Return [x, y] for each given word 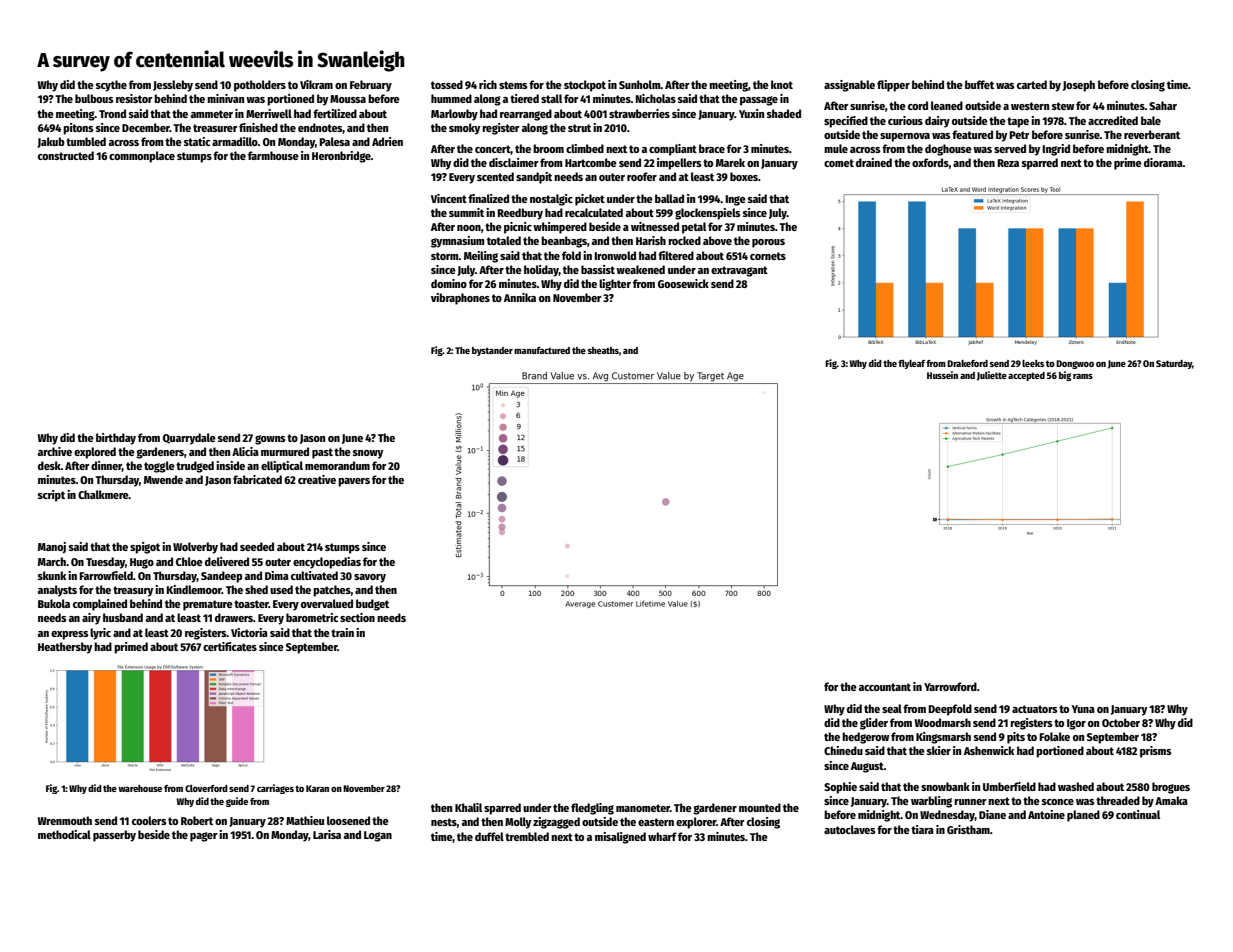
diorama [1163, 162]
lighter [615, 285]
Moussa [348, 99]
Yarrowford [950, 686]
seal [892, 708]
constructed [66, 155]
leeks [1033, 363]
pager [204, 837]
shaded [784, 113]
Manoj [52, 548]
